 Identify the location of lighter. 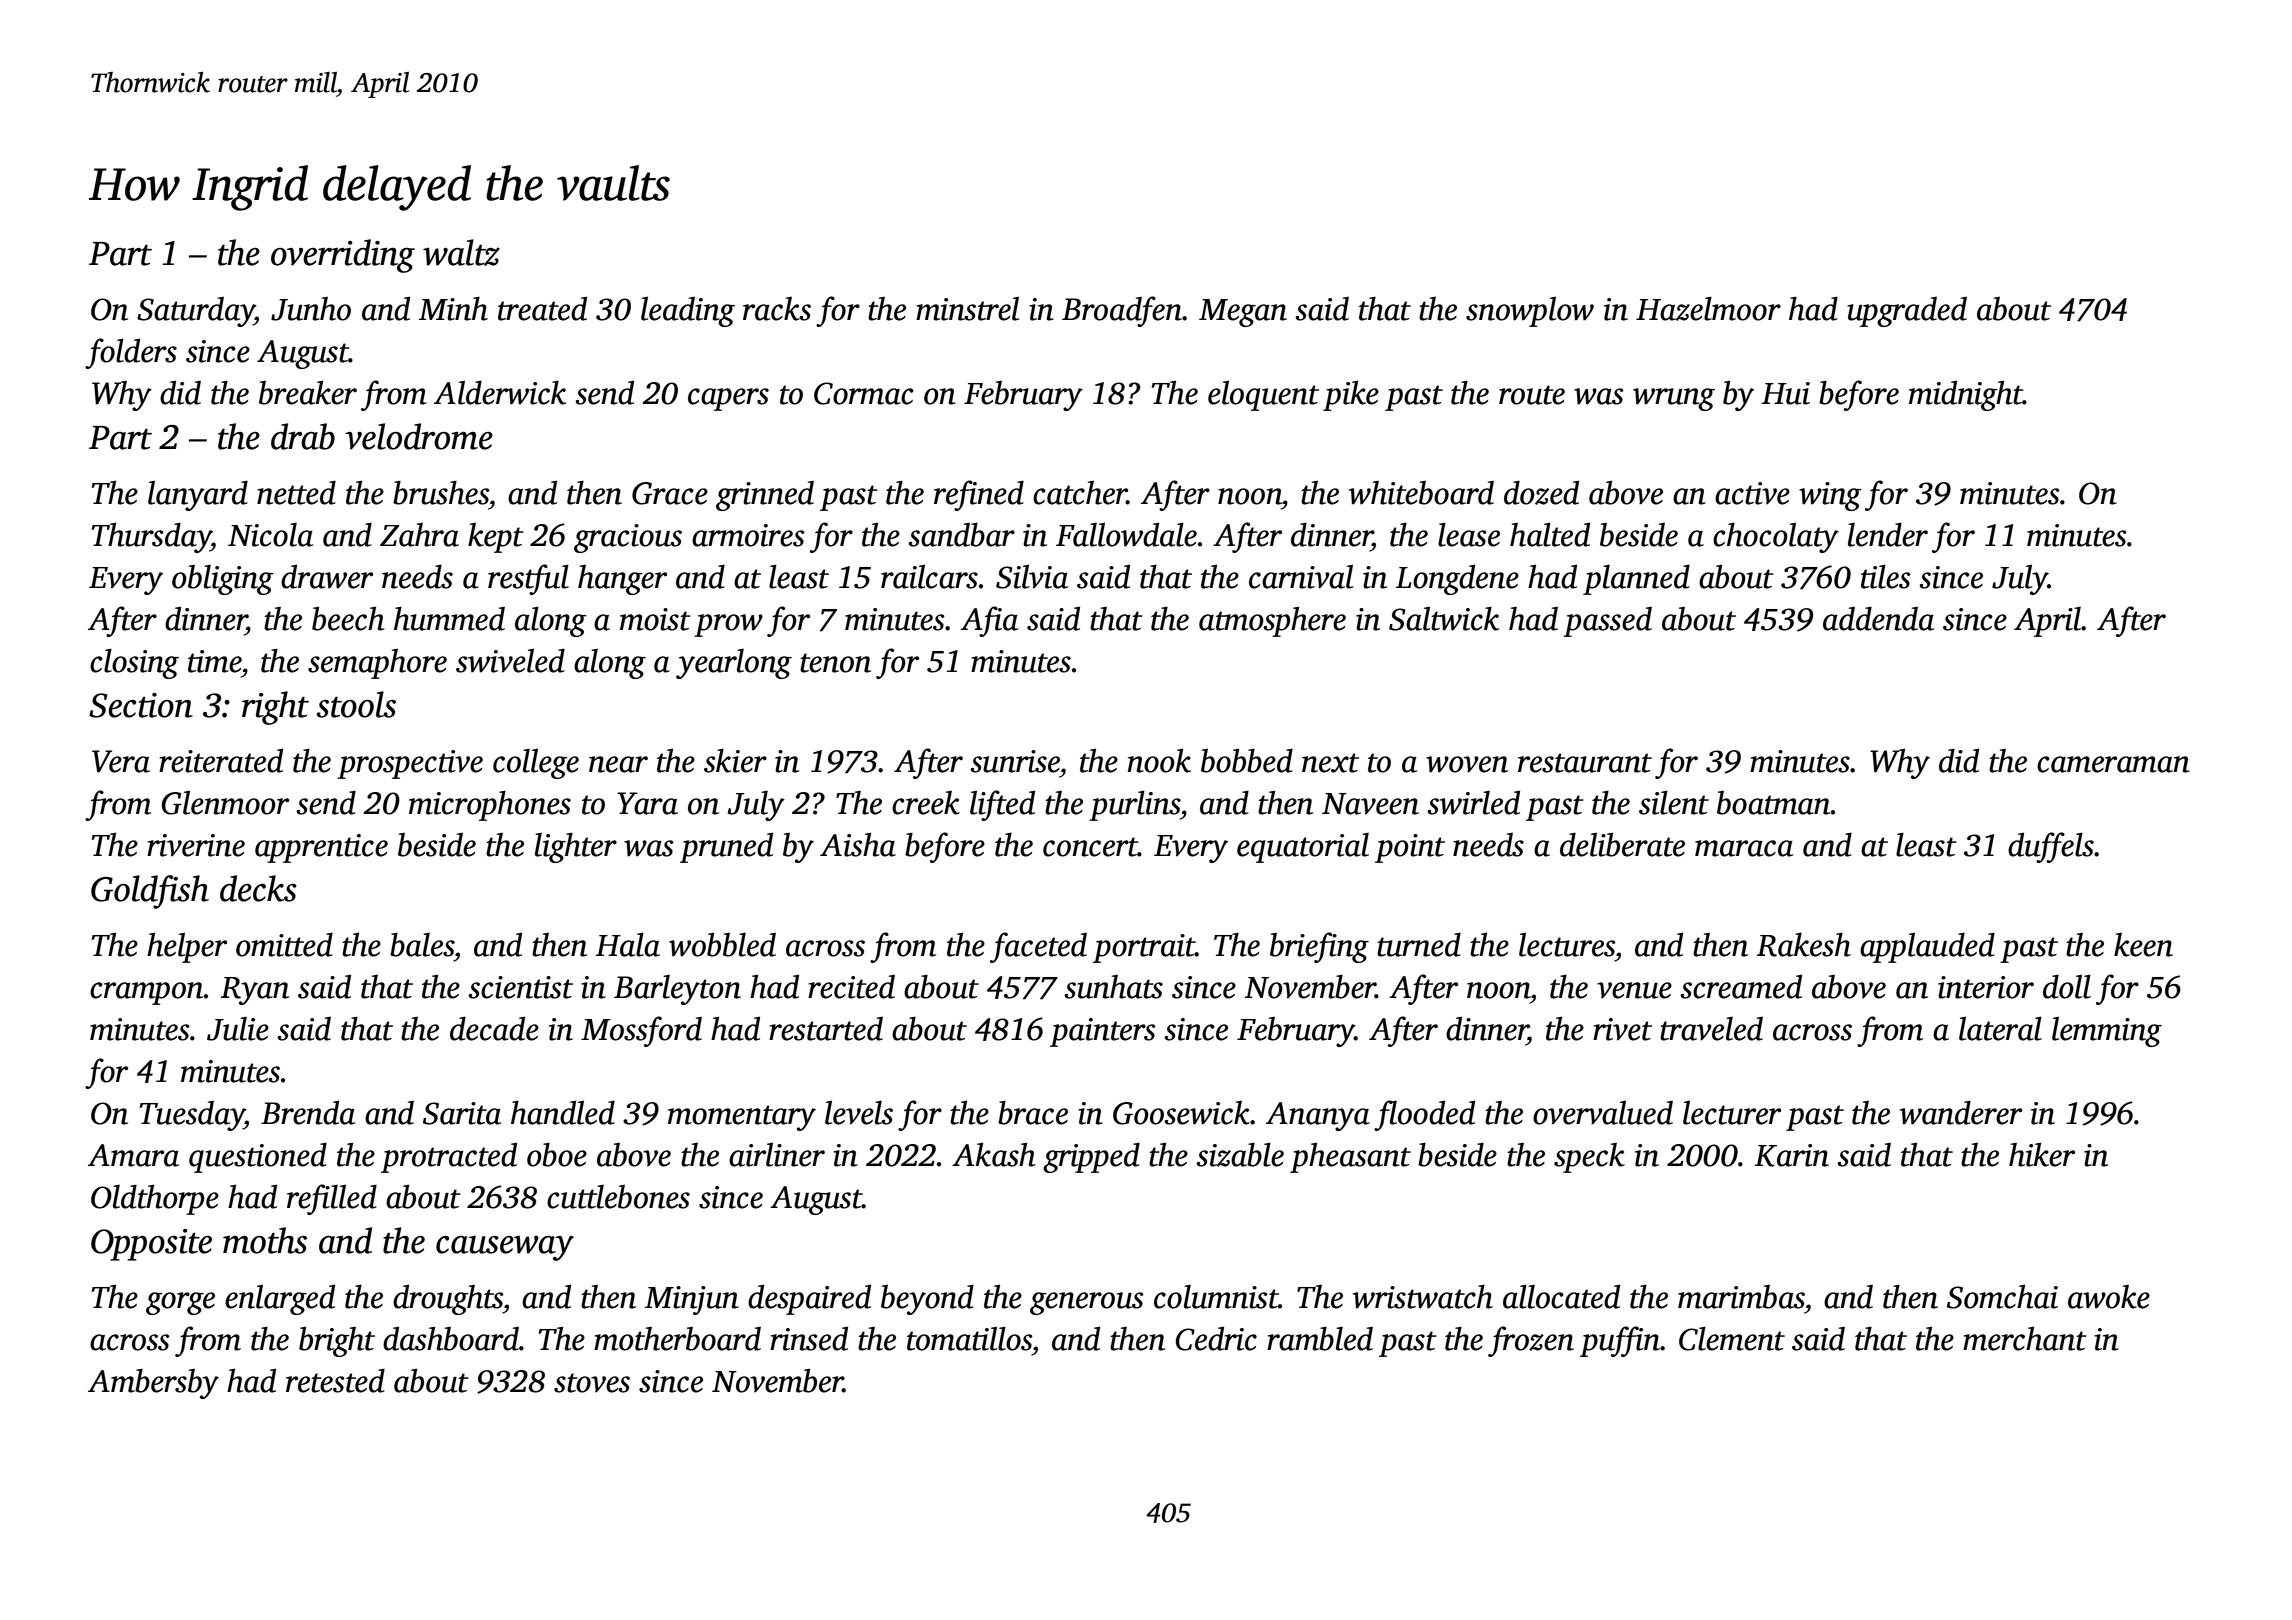
(576, 848).
